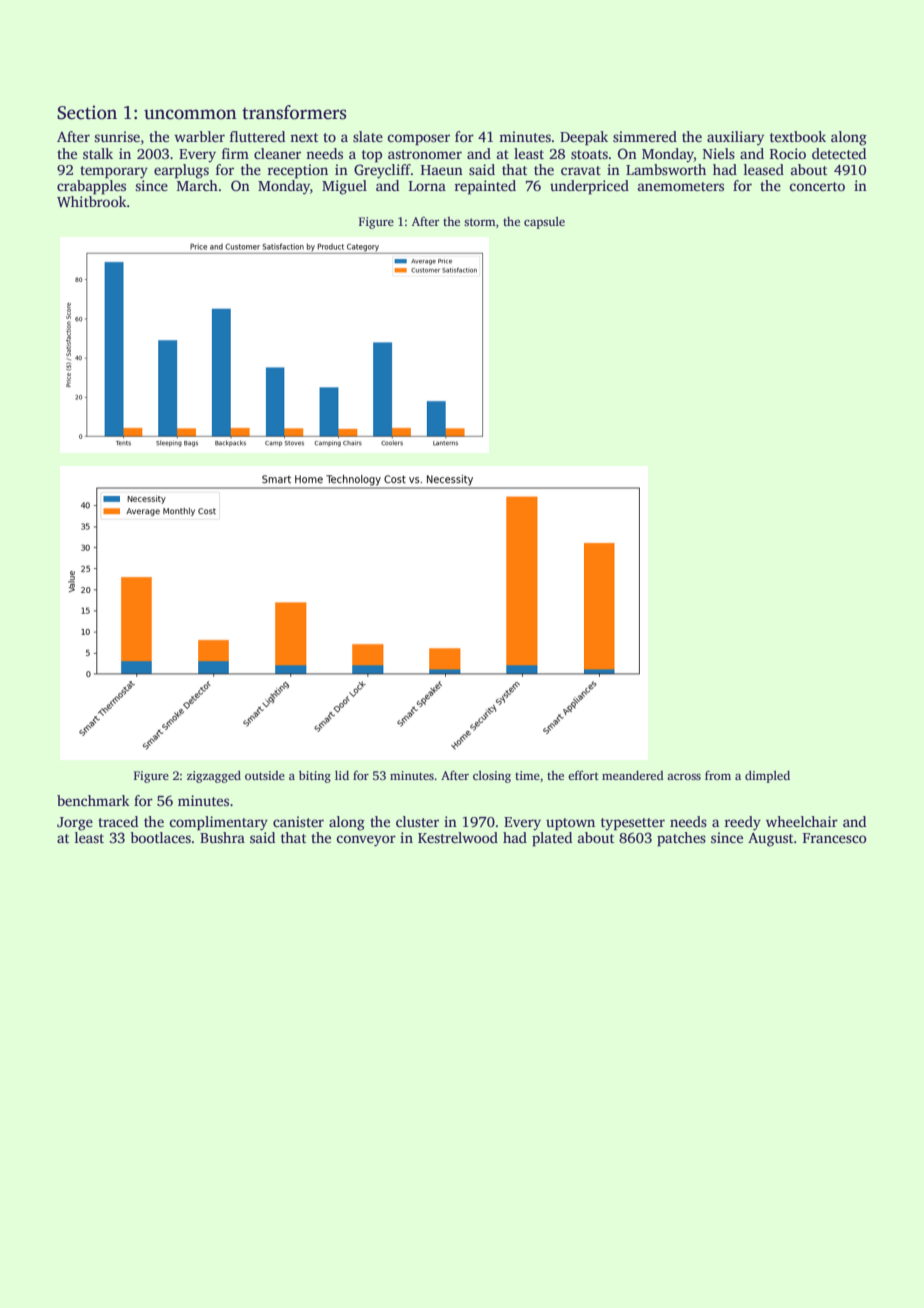  I want to click on Whitbrook, so click(92, 201).
